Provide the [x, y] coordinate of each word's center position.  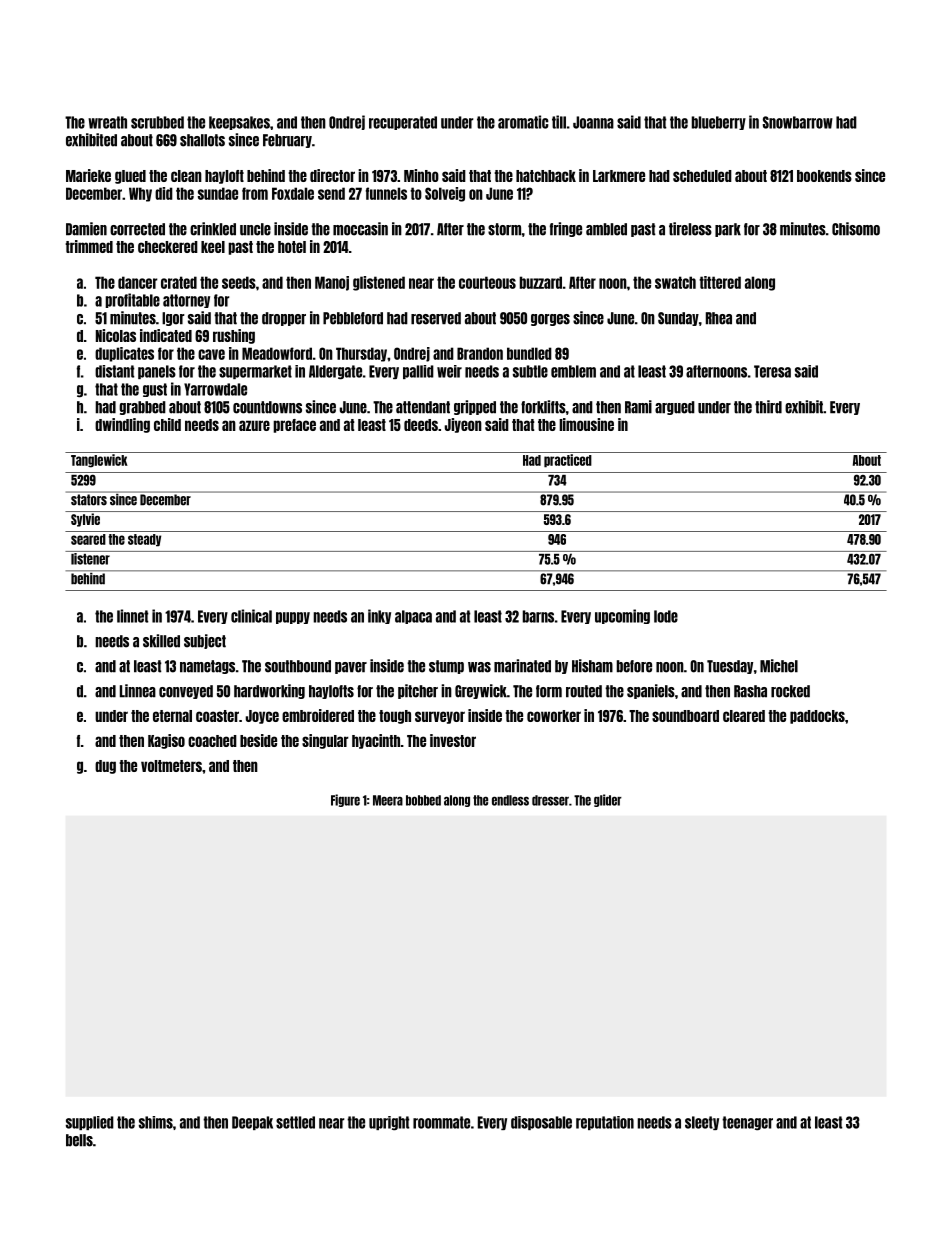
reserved [436, 318]
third [768, 407]
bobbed [423, 800]
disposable [541, 1123]
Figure [345, 800]
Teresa [772, 371]
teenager [747, 1123]
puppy [293, 618]
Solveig [445, 194]
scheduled [702, 176]
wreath [107, 122]
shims [156, 1122]
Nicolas [116, 335]
